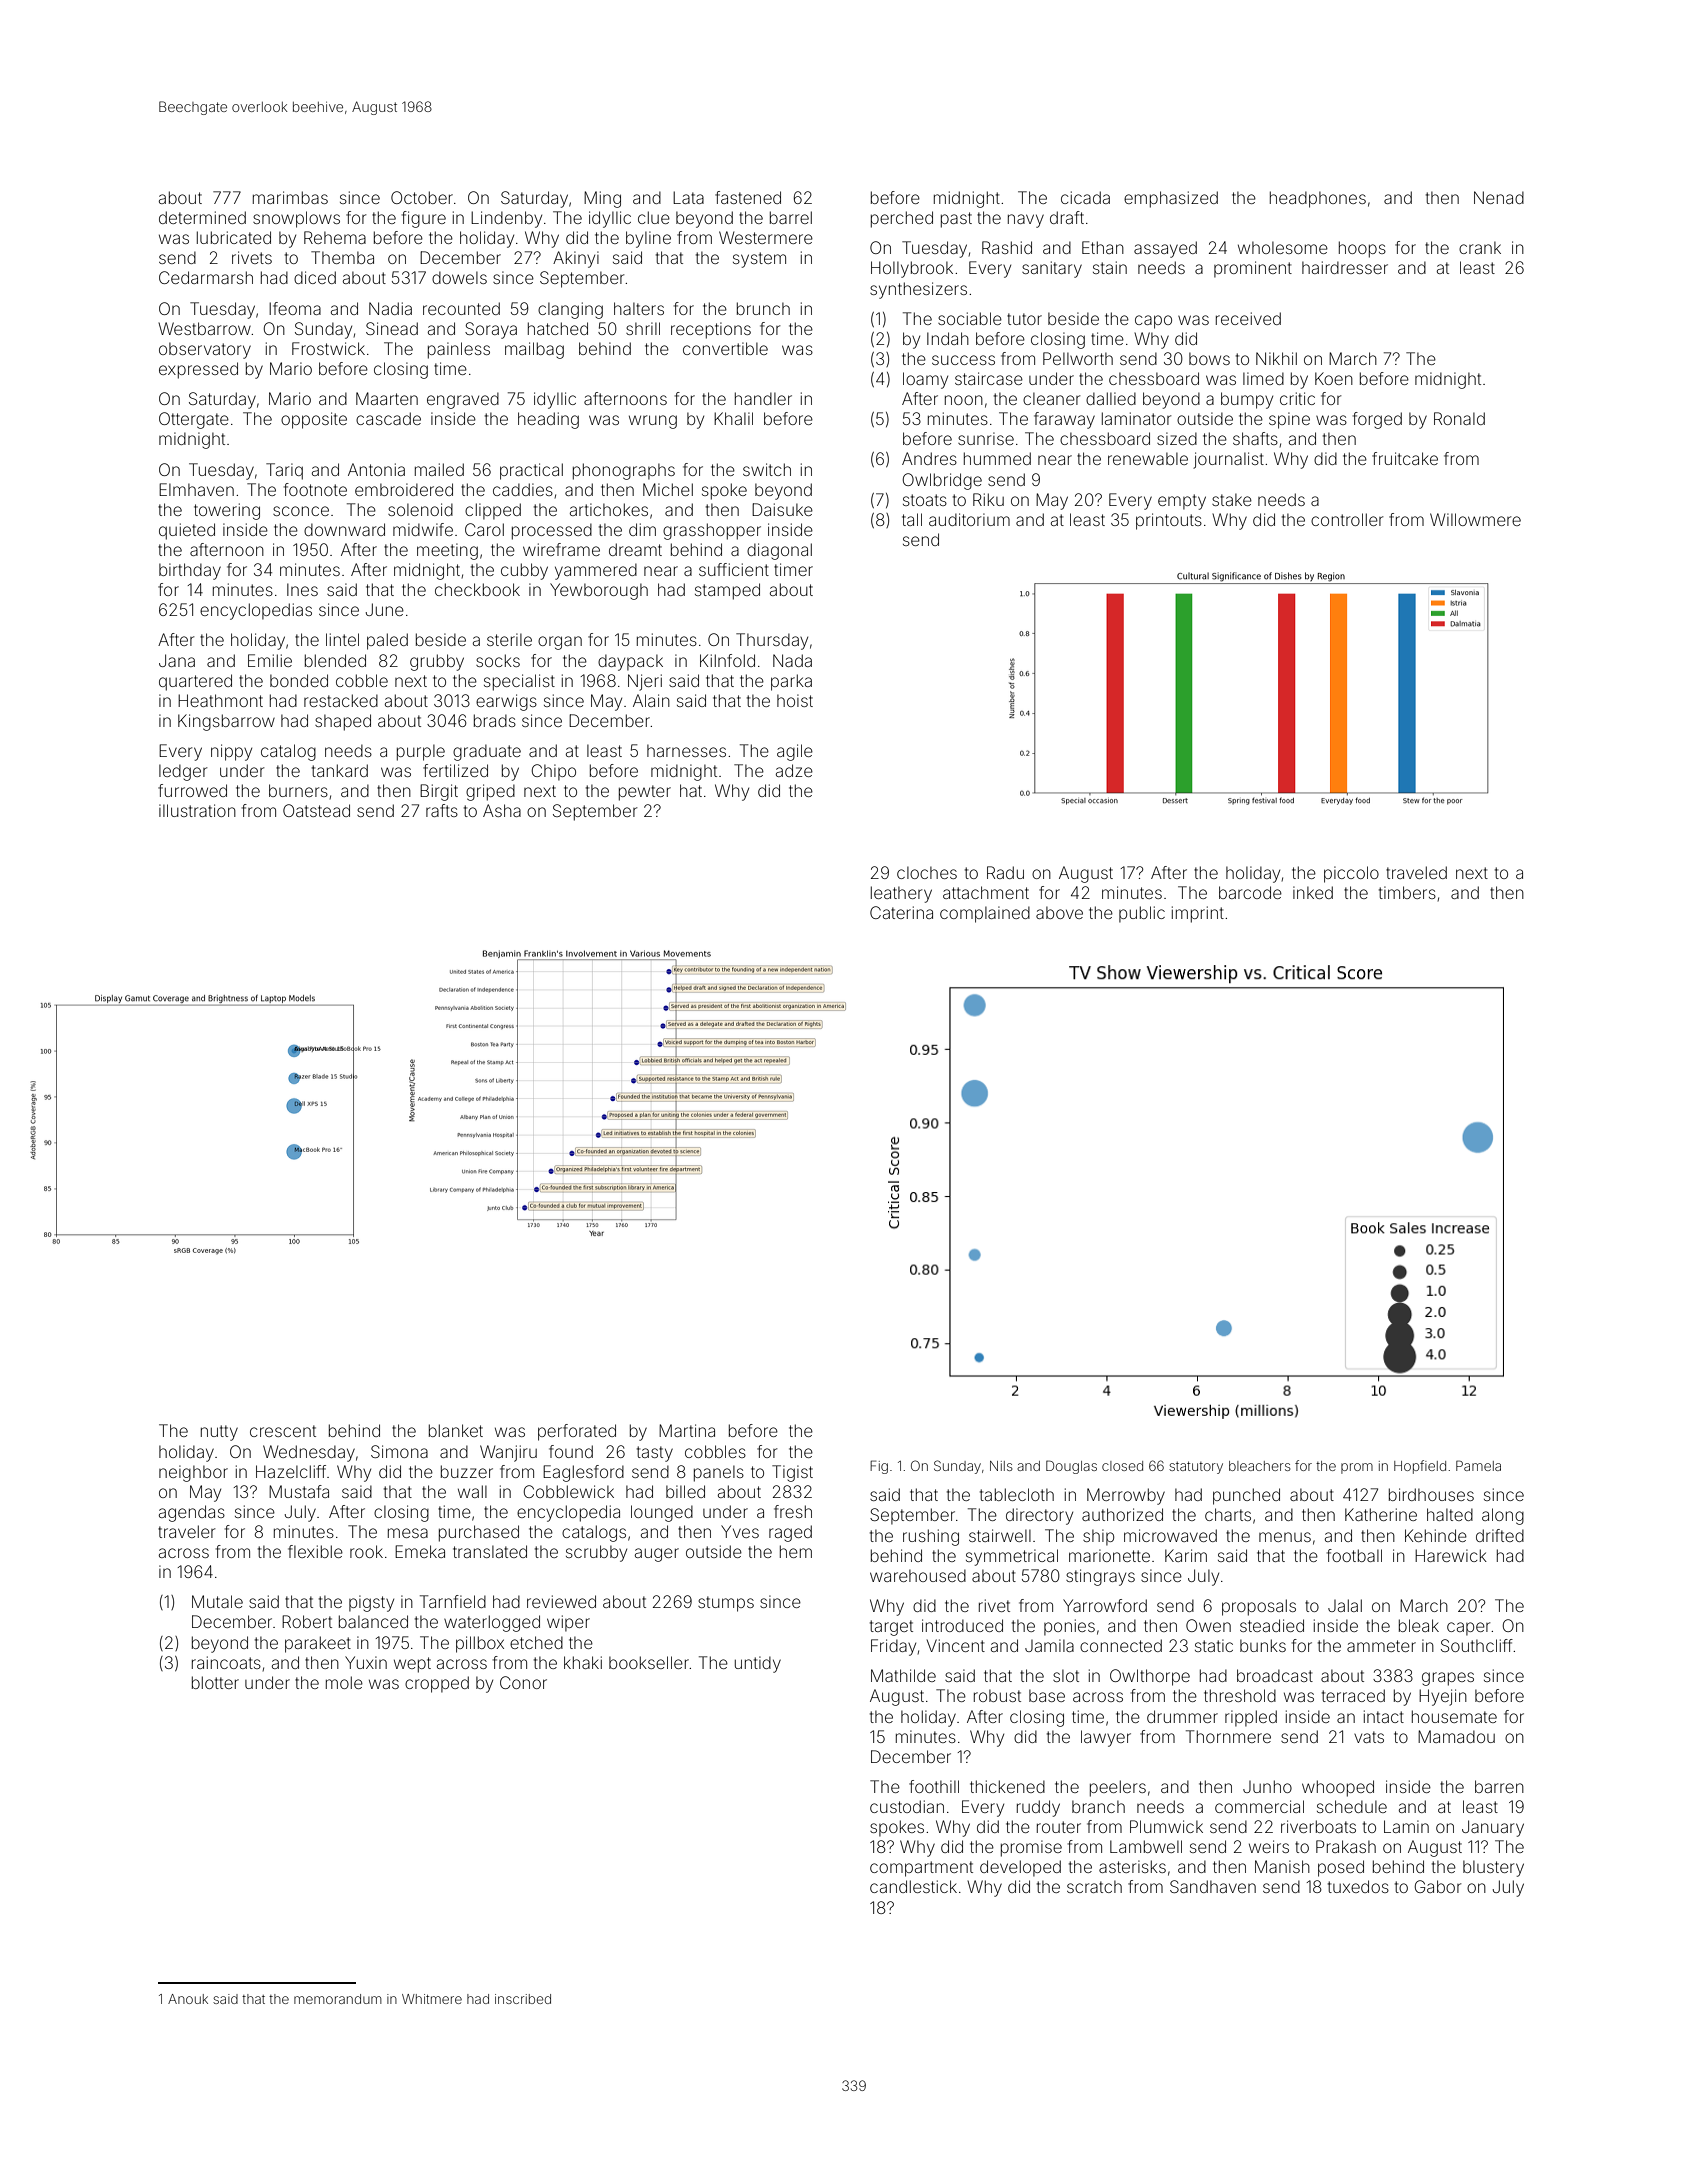 Image resolution: width=1683 pixels, height=2178 pixels. I want to click on inked, so click(1313, 892).
